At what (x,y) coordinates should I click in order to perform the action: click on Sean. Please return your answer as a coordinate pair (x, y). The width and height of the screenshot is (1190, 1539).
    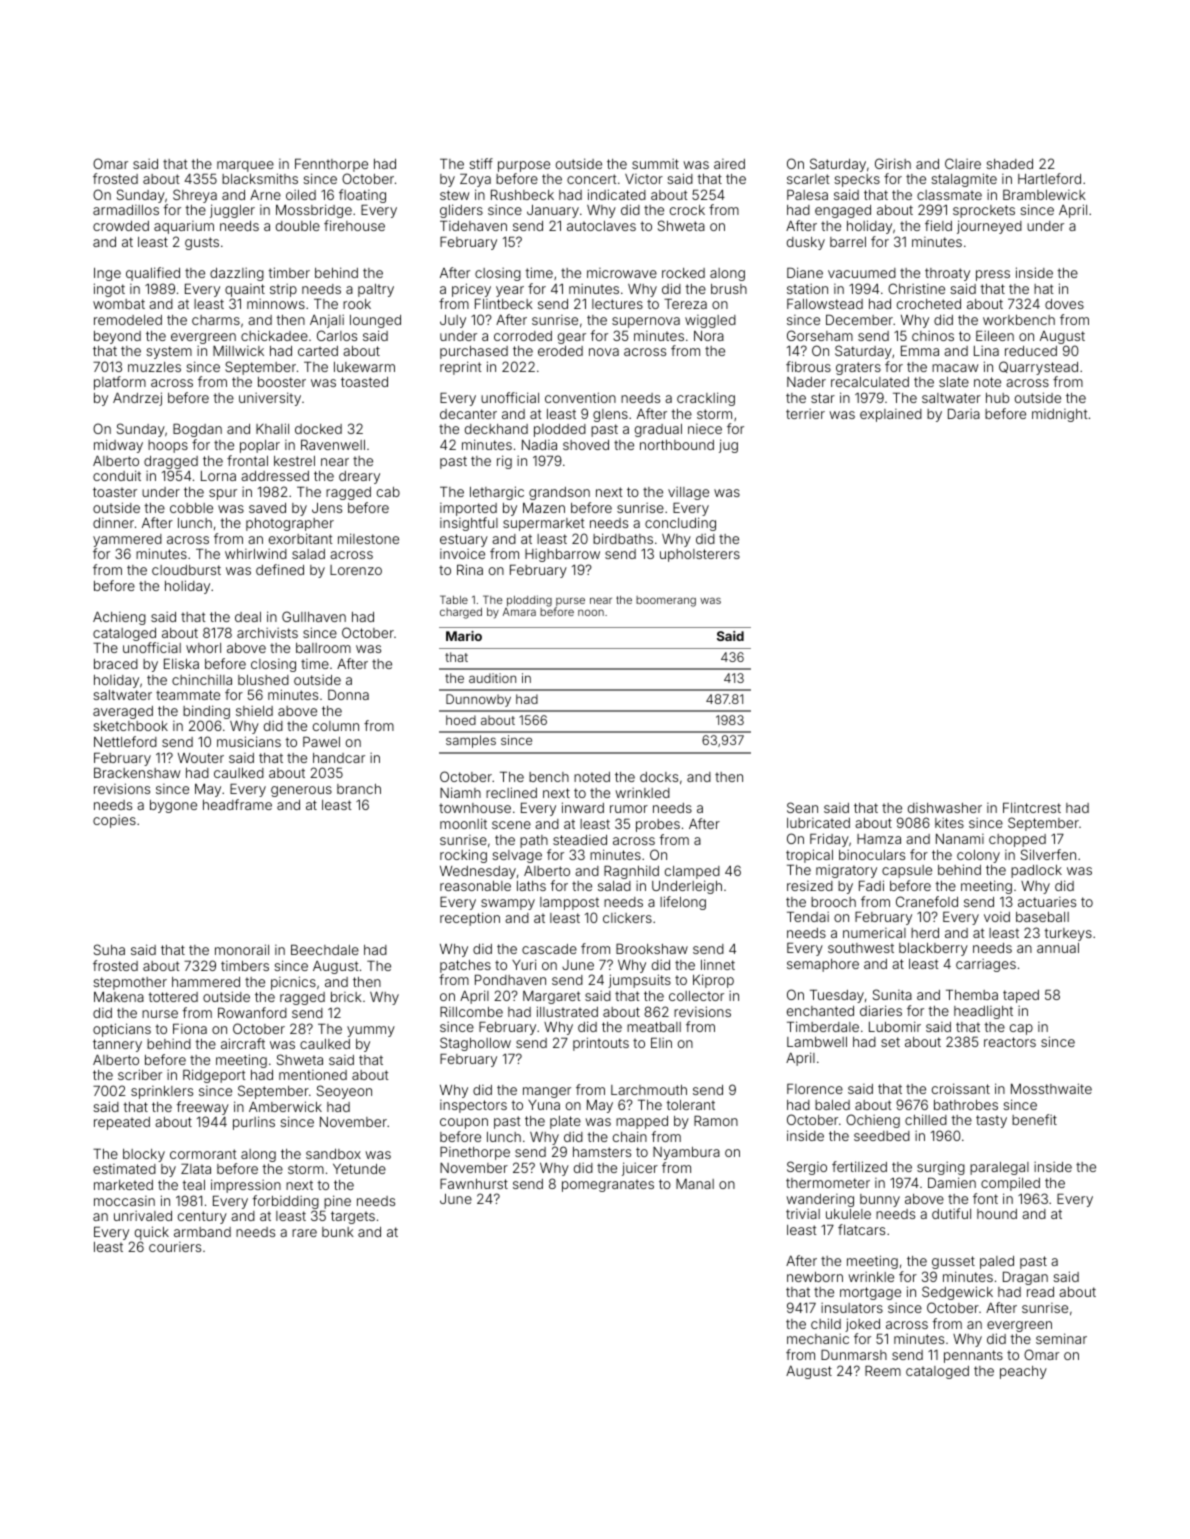
    Looking at the image, I should click on (802, 807).
